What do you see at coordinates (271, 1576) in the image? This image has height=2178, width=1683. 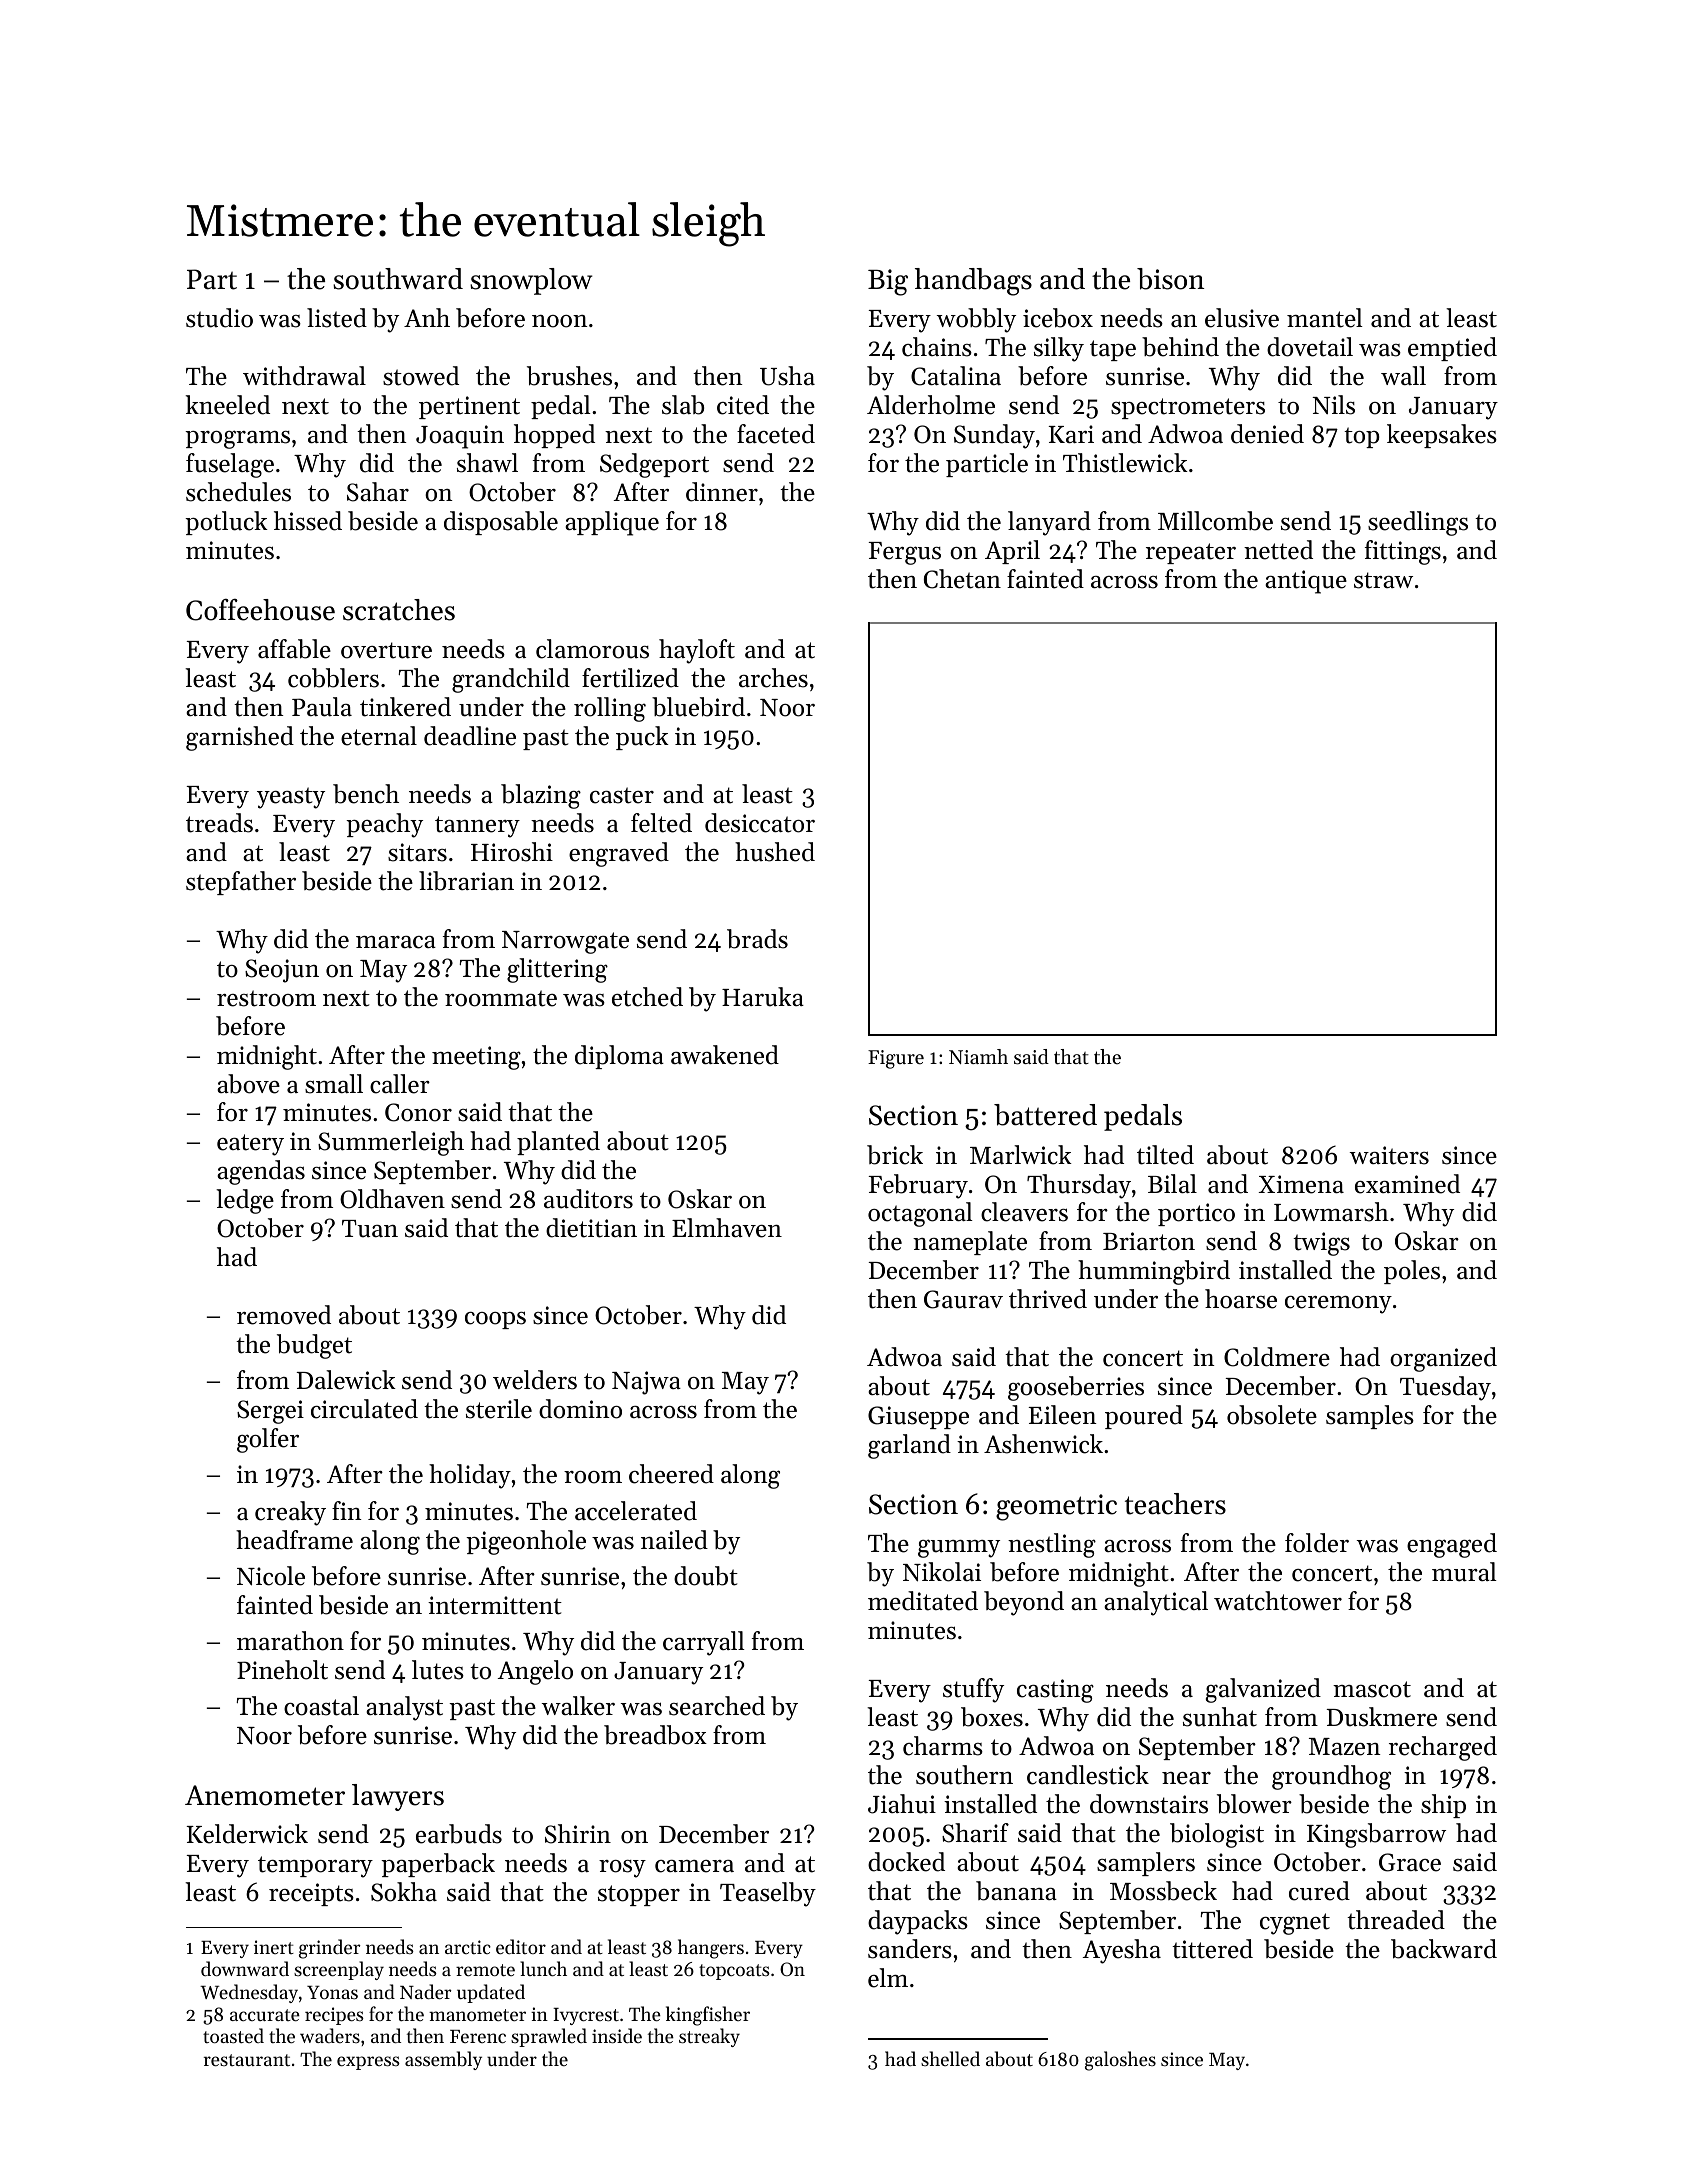 I see `Nicole` at bounding box center [271, 1576].
